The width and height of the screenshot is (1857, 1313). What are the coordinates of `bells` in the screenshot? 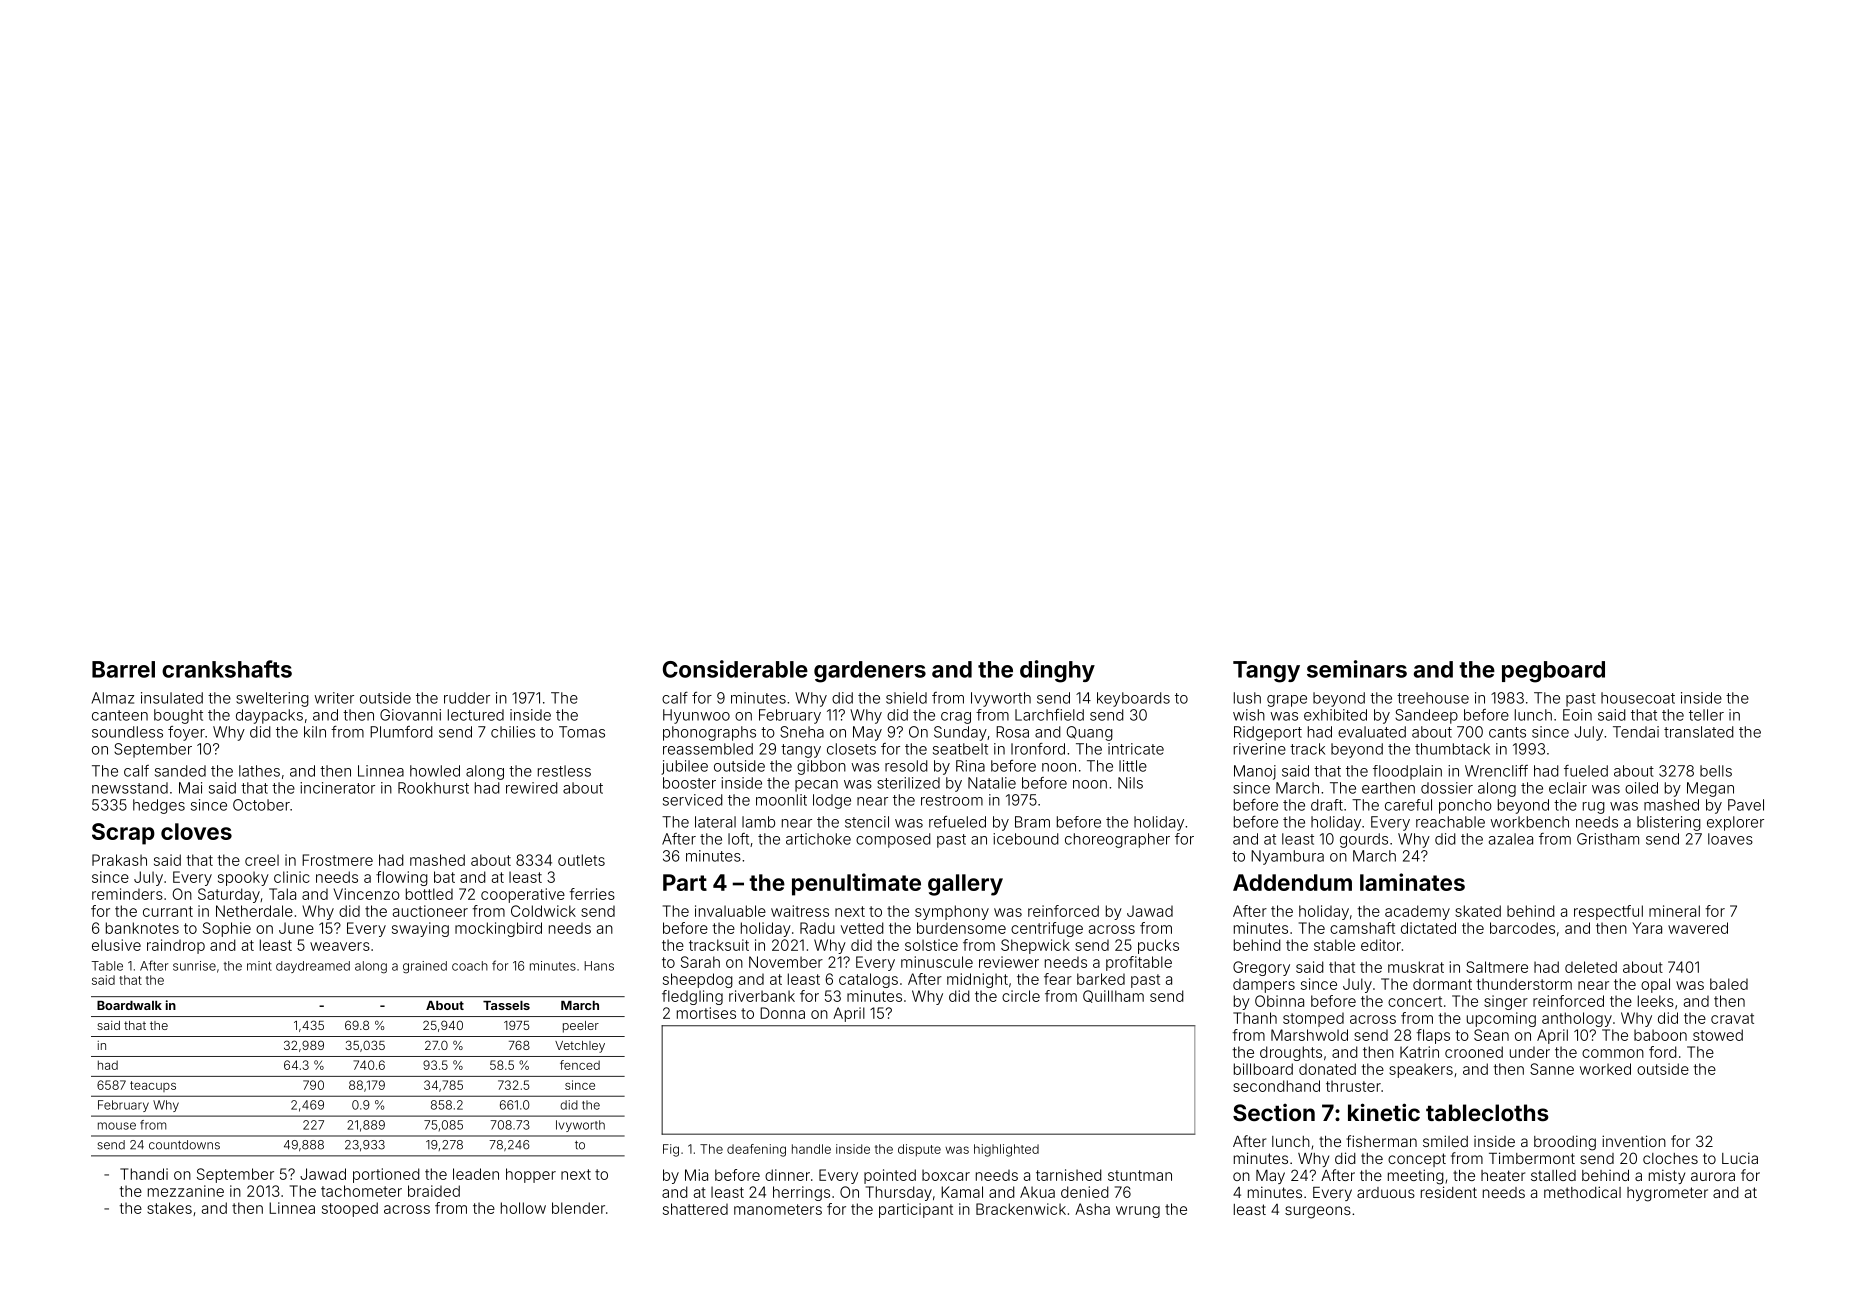 It's located at (1716, 771).
